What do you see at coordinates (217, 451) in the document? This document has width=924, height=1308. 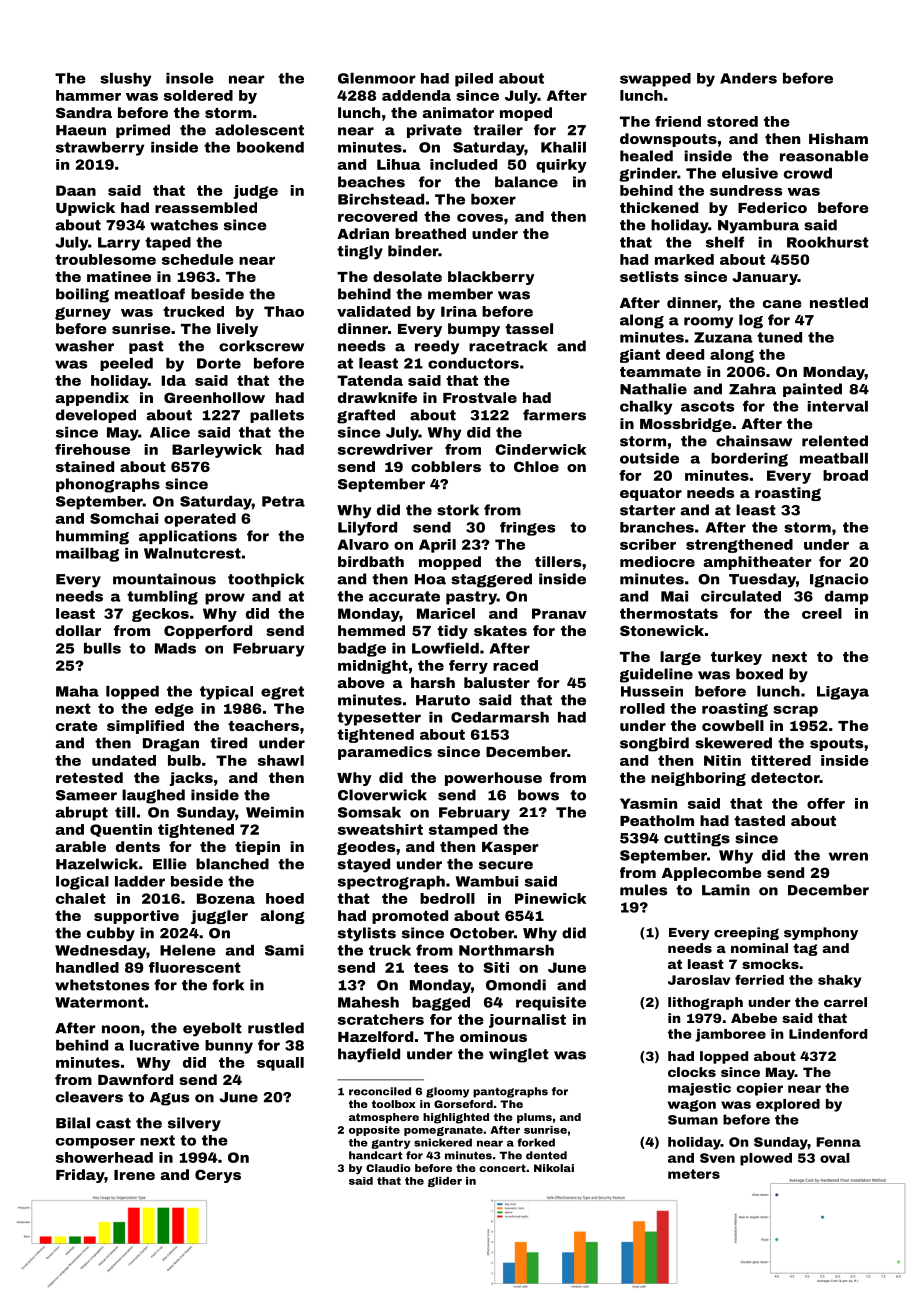 I see `Barleywick` at bounding box center [217, 451].
